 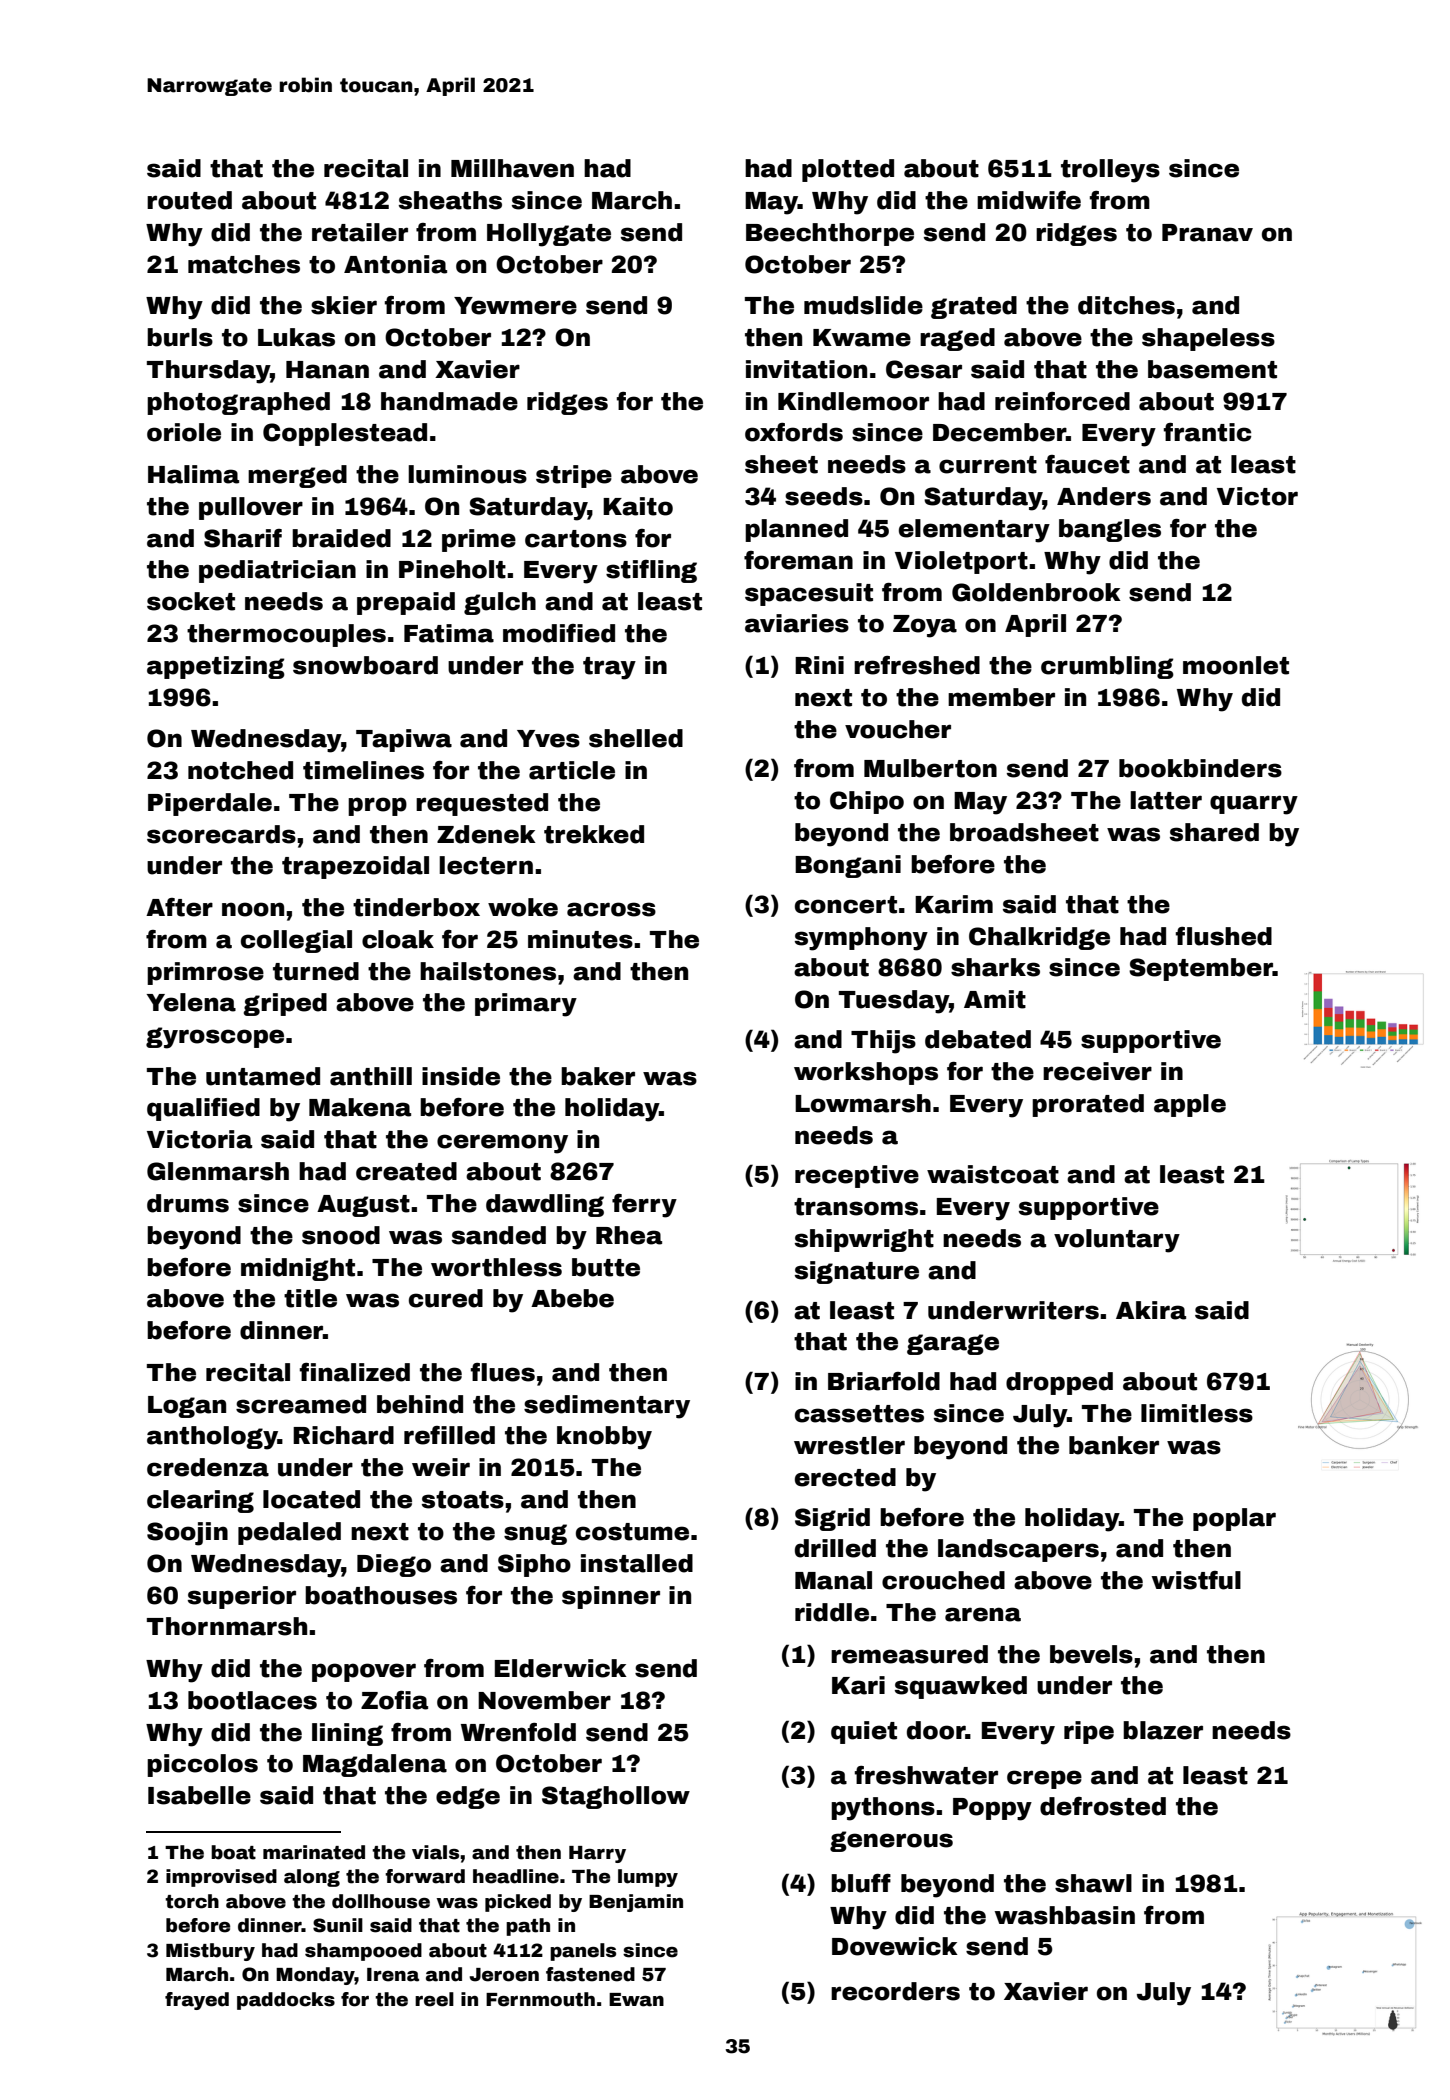 I want to click on Kaito, so click(x=638, y=506).
